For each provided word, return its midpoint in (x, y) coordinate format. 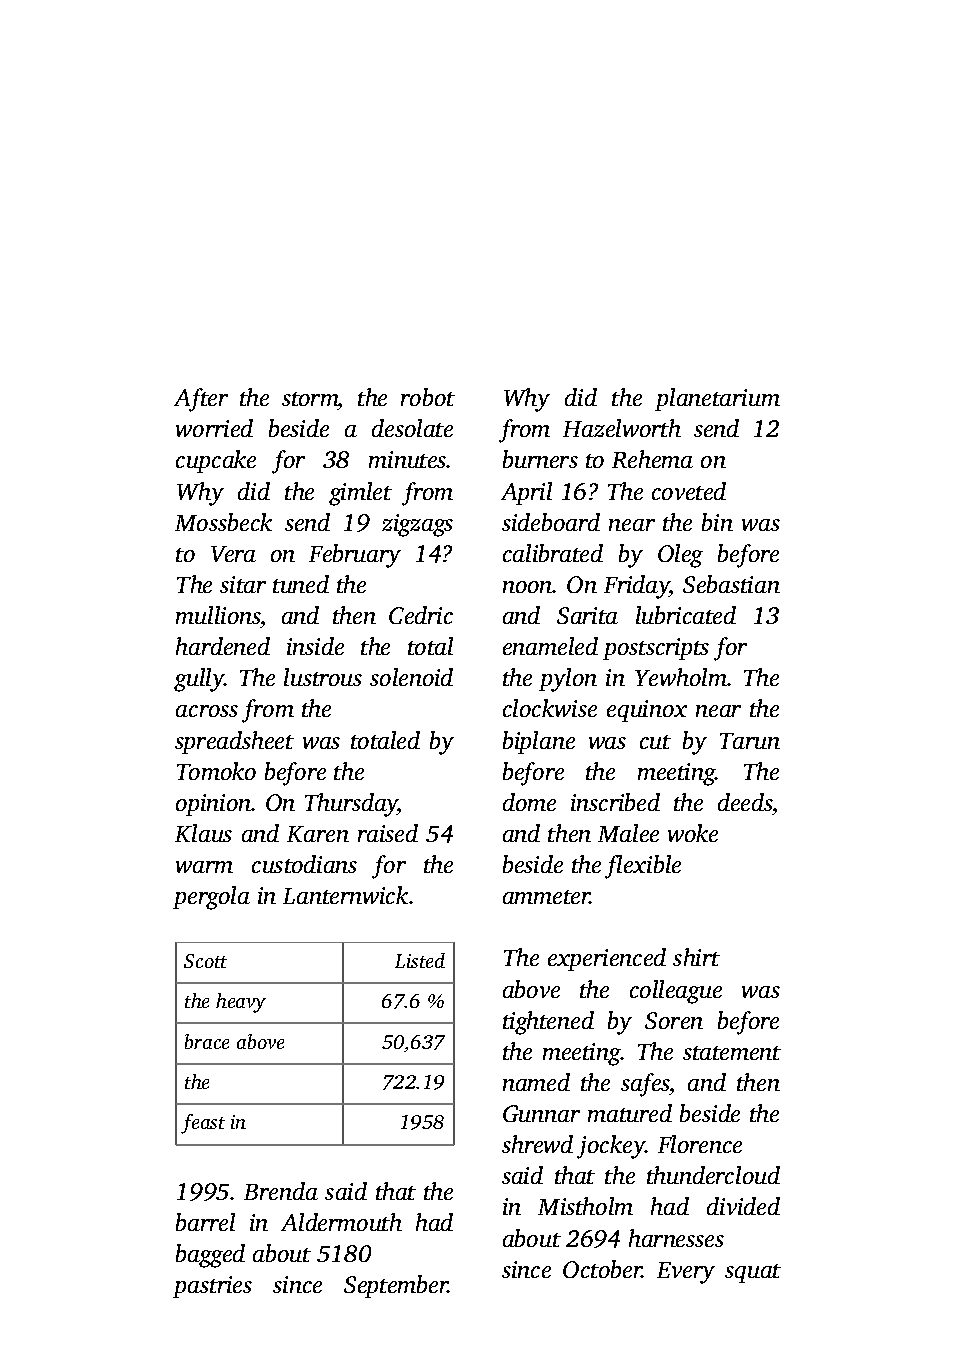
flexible (643, 867)
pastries (212, 1287)
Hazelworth (622, 428)
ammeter (546, 897)
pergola (211, 898)
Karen (318, 834)
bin (717, 522)
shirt (696, 957)
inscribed (615, 802)
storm (310, 401)
